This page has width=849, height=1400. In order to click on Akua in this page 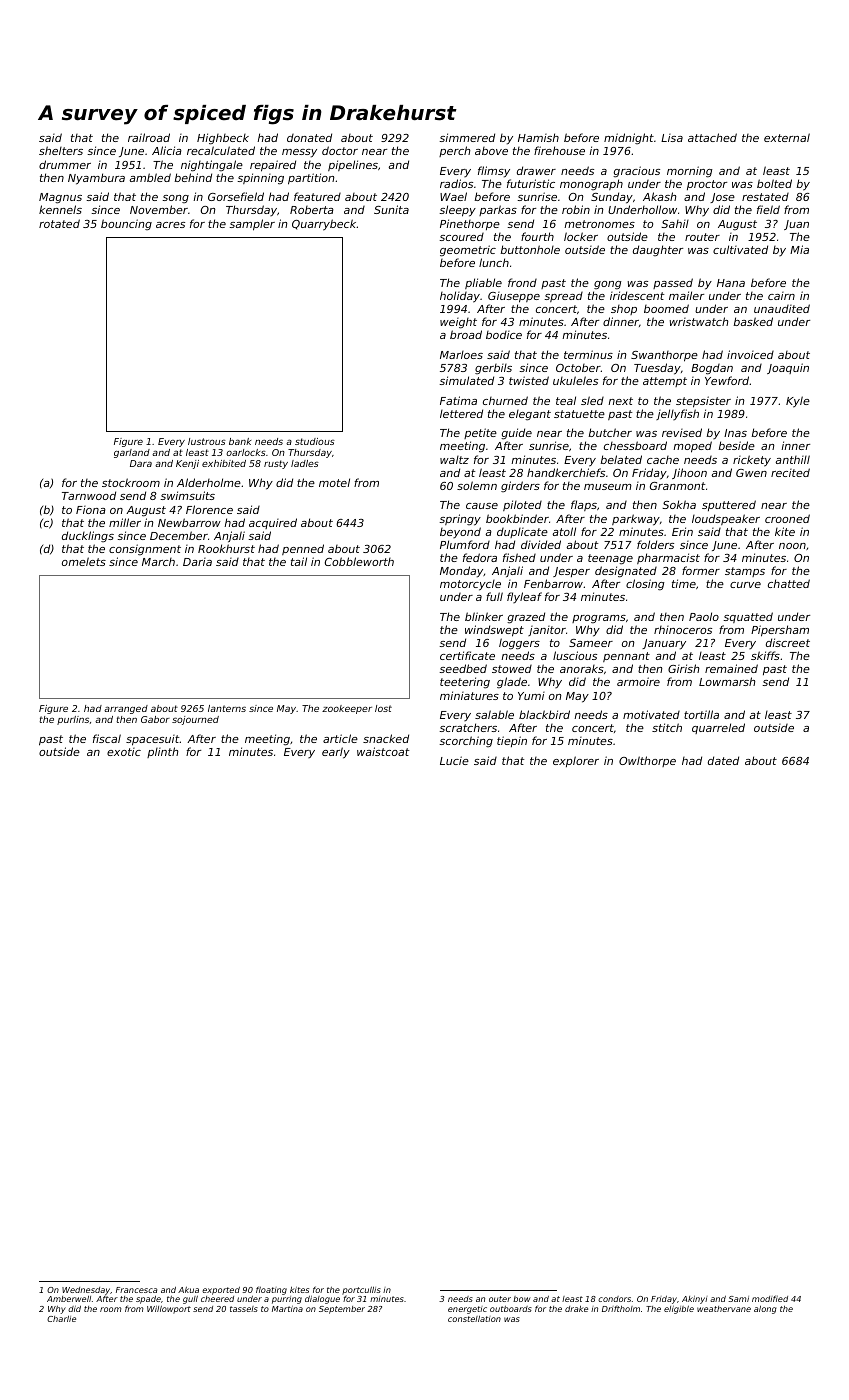, I will do `click(188, 1290)`.
